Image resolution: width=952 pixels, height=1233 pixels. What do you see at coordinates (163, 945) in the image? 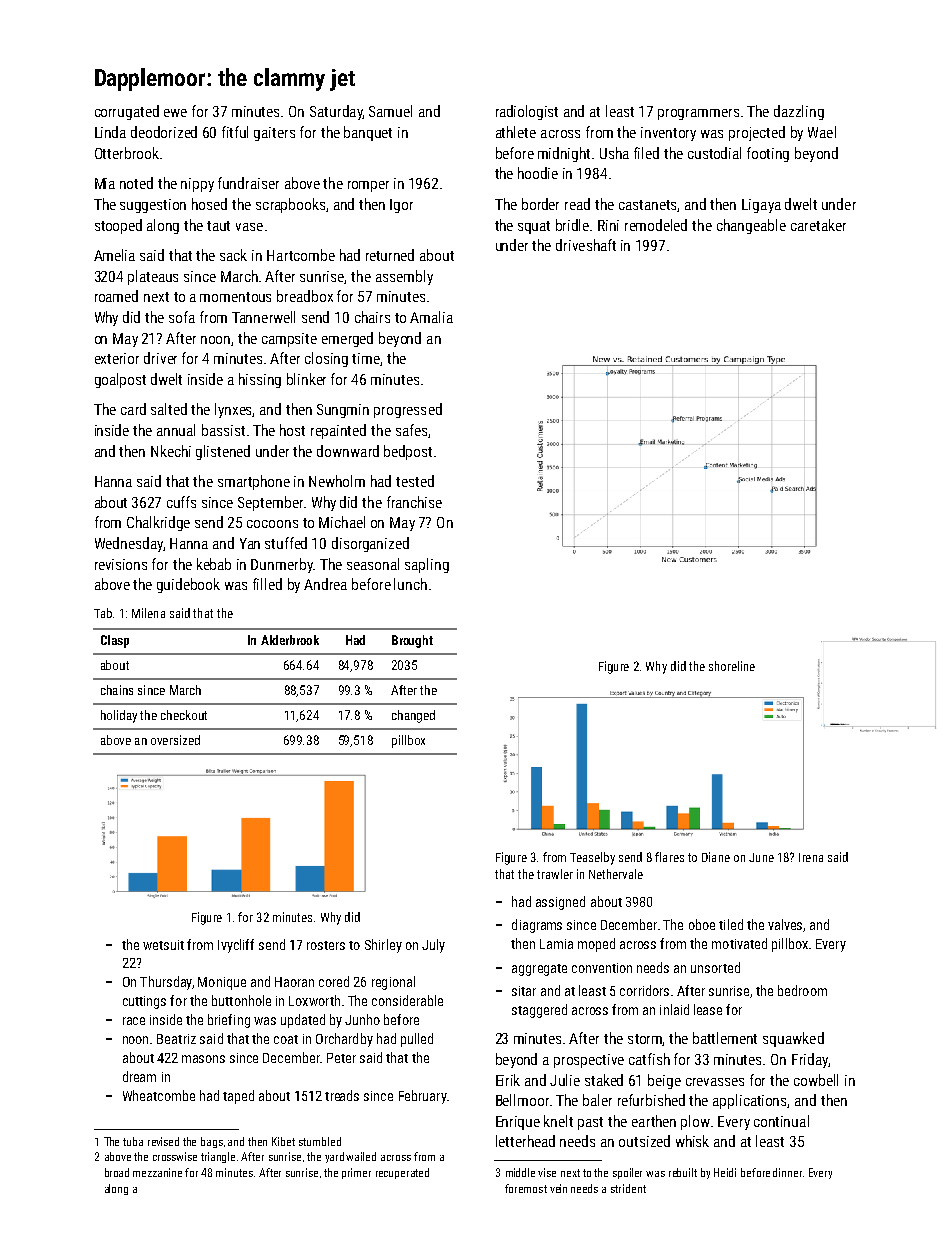
I see `wetsuit` at bounding box center [163, 945].
